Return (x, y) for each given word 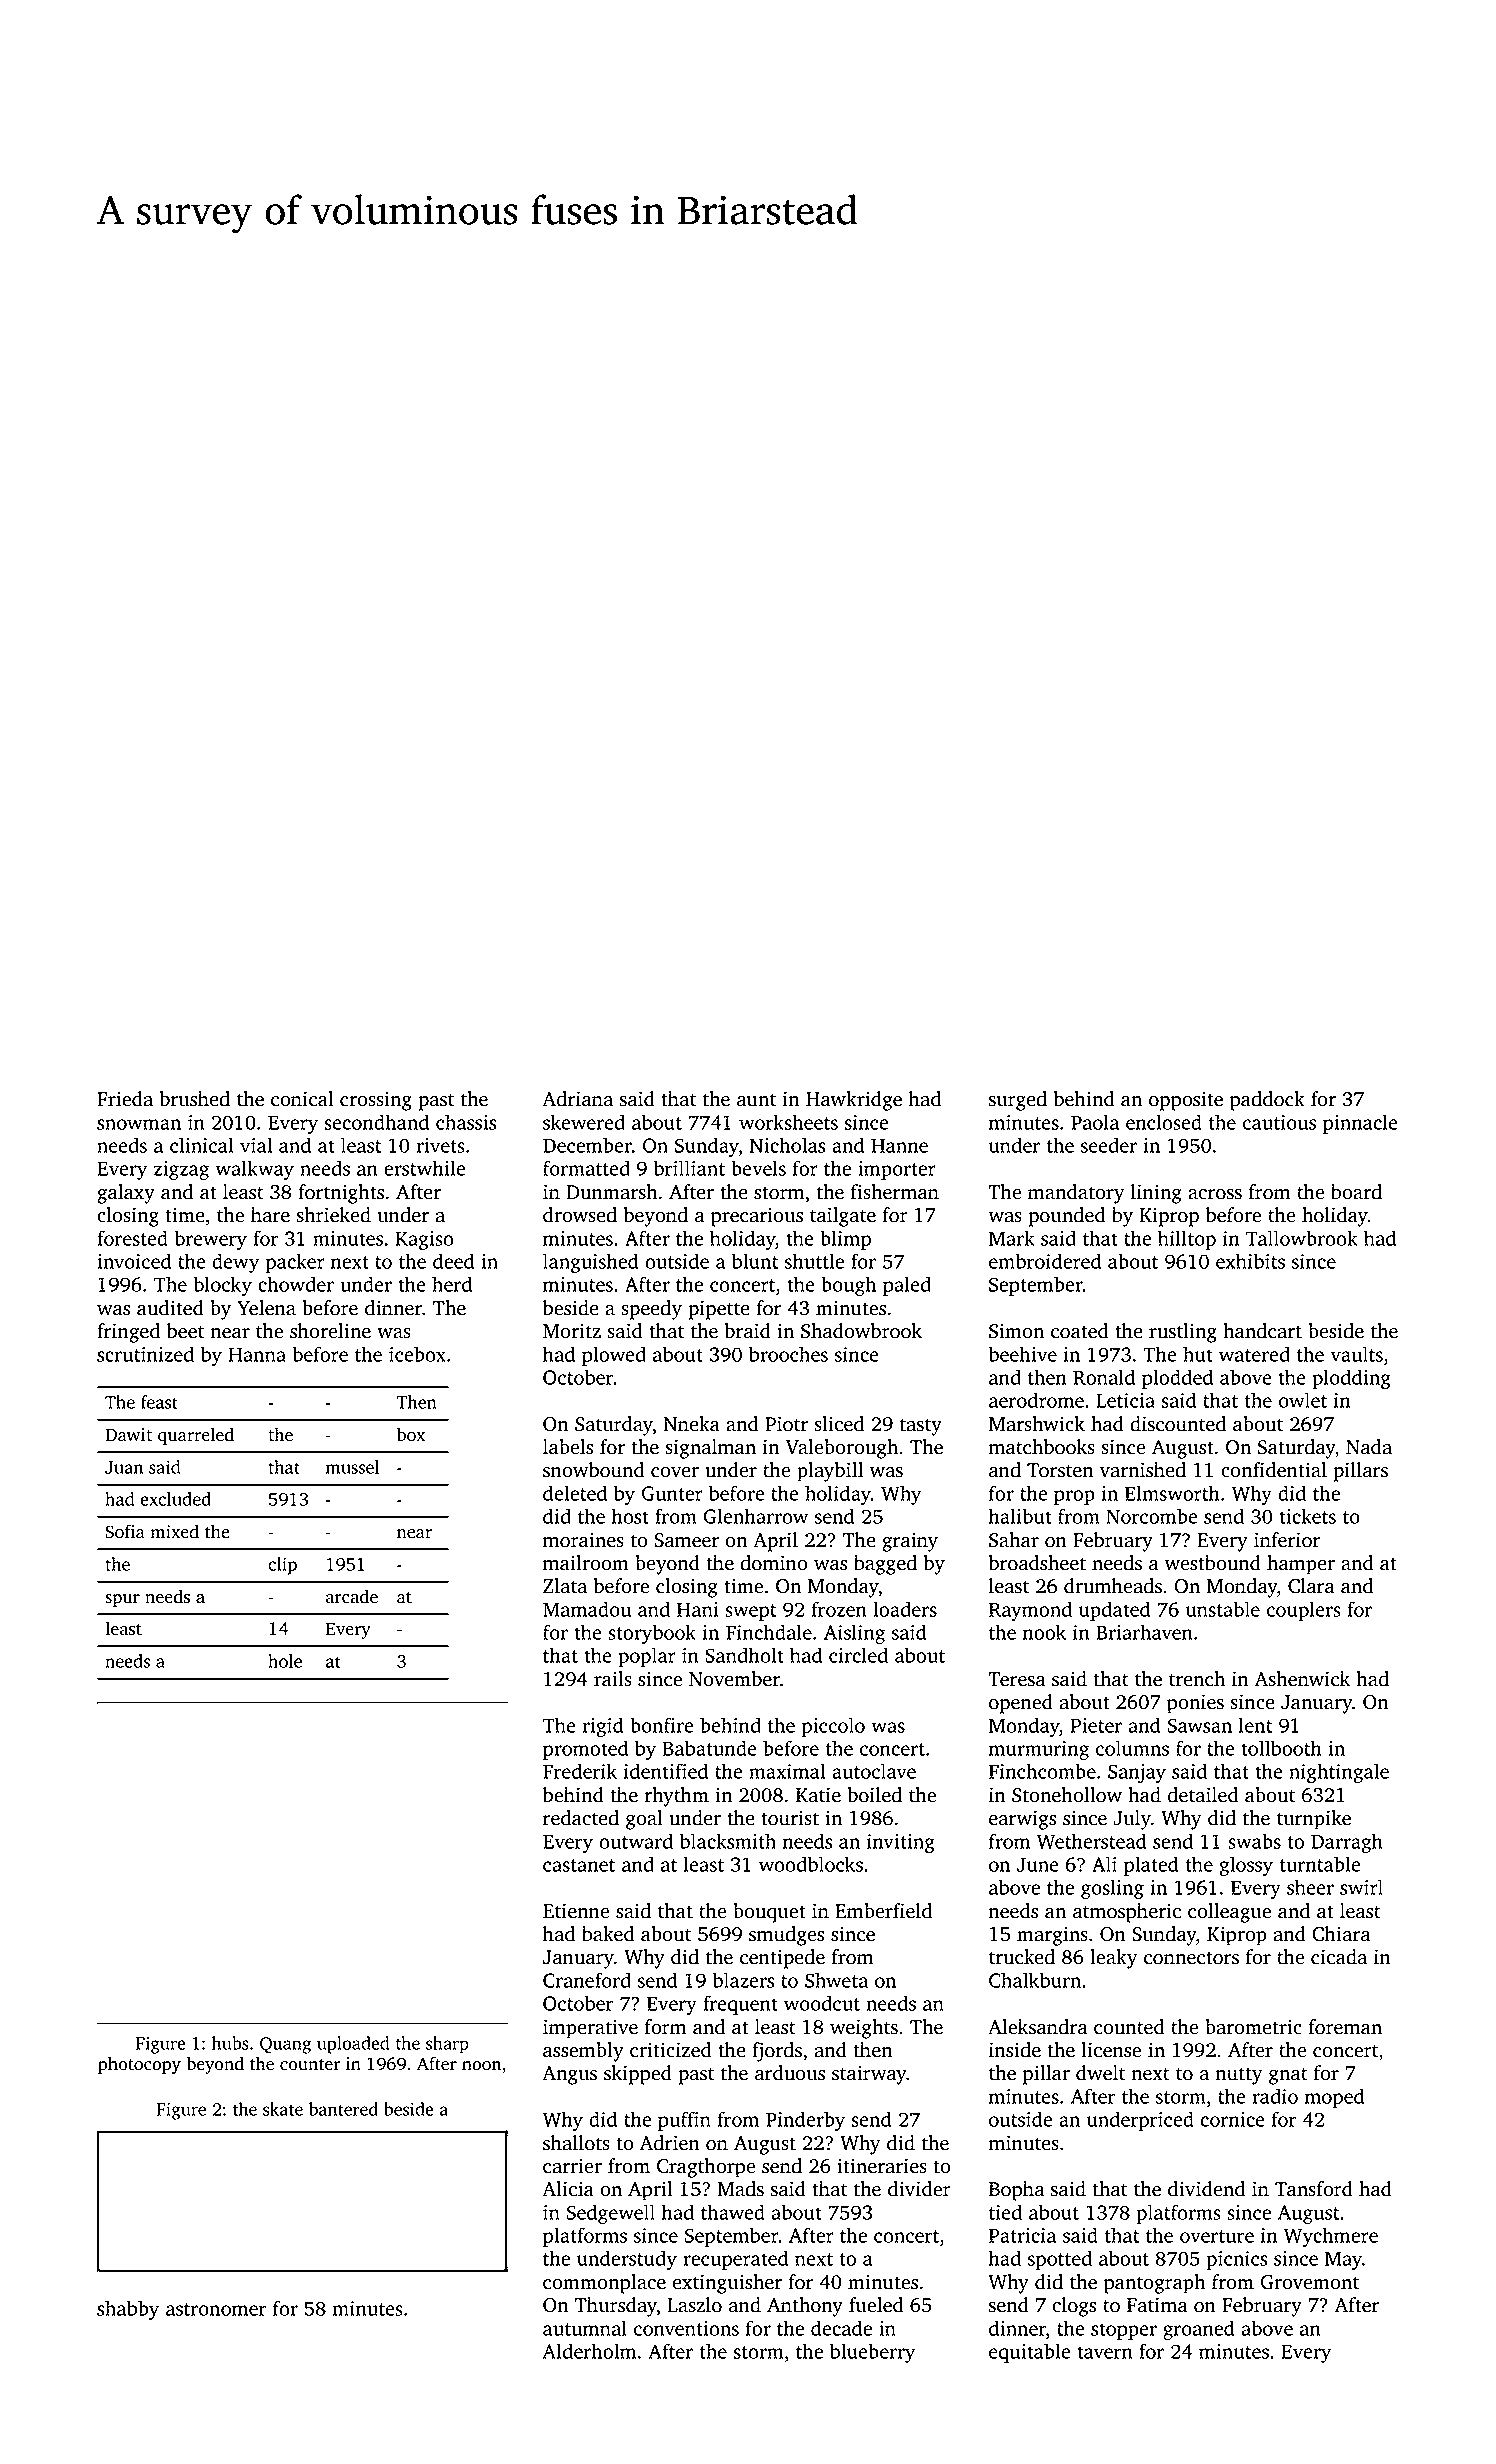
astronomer (216, 2309)
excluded (176, 1499)
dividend (1206, 2189)
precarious (757, 1217)
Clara (1311, 1586)
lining (1156, 1194)
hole (285, 1661)
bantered (343, 2109)
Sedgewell (610, 2214)
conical (302, 1099)
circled (858, 1655)
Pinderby (805, 2121)
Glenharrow (755, 1516)
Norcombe (1151, 1516)
